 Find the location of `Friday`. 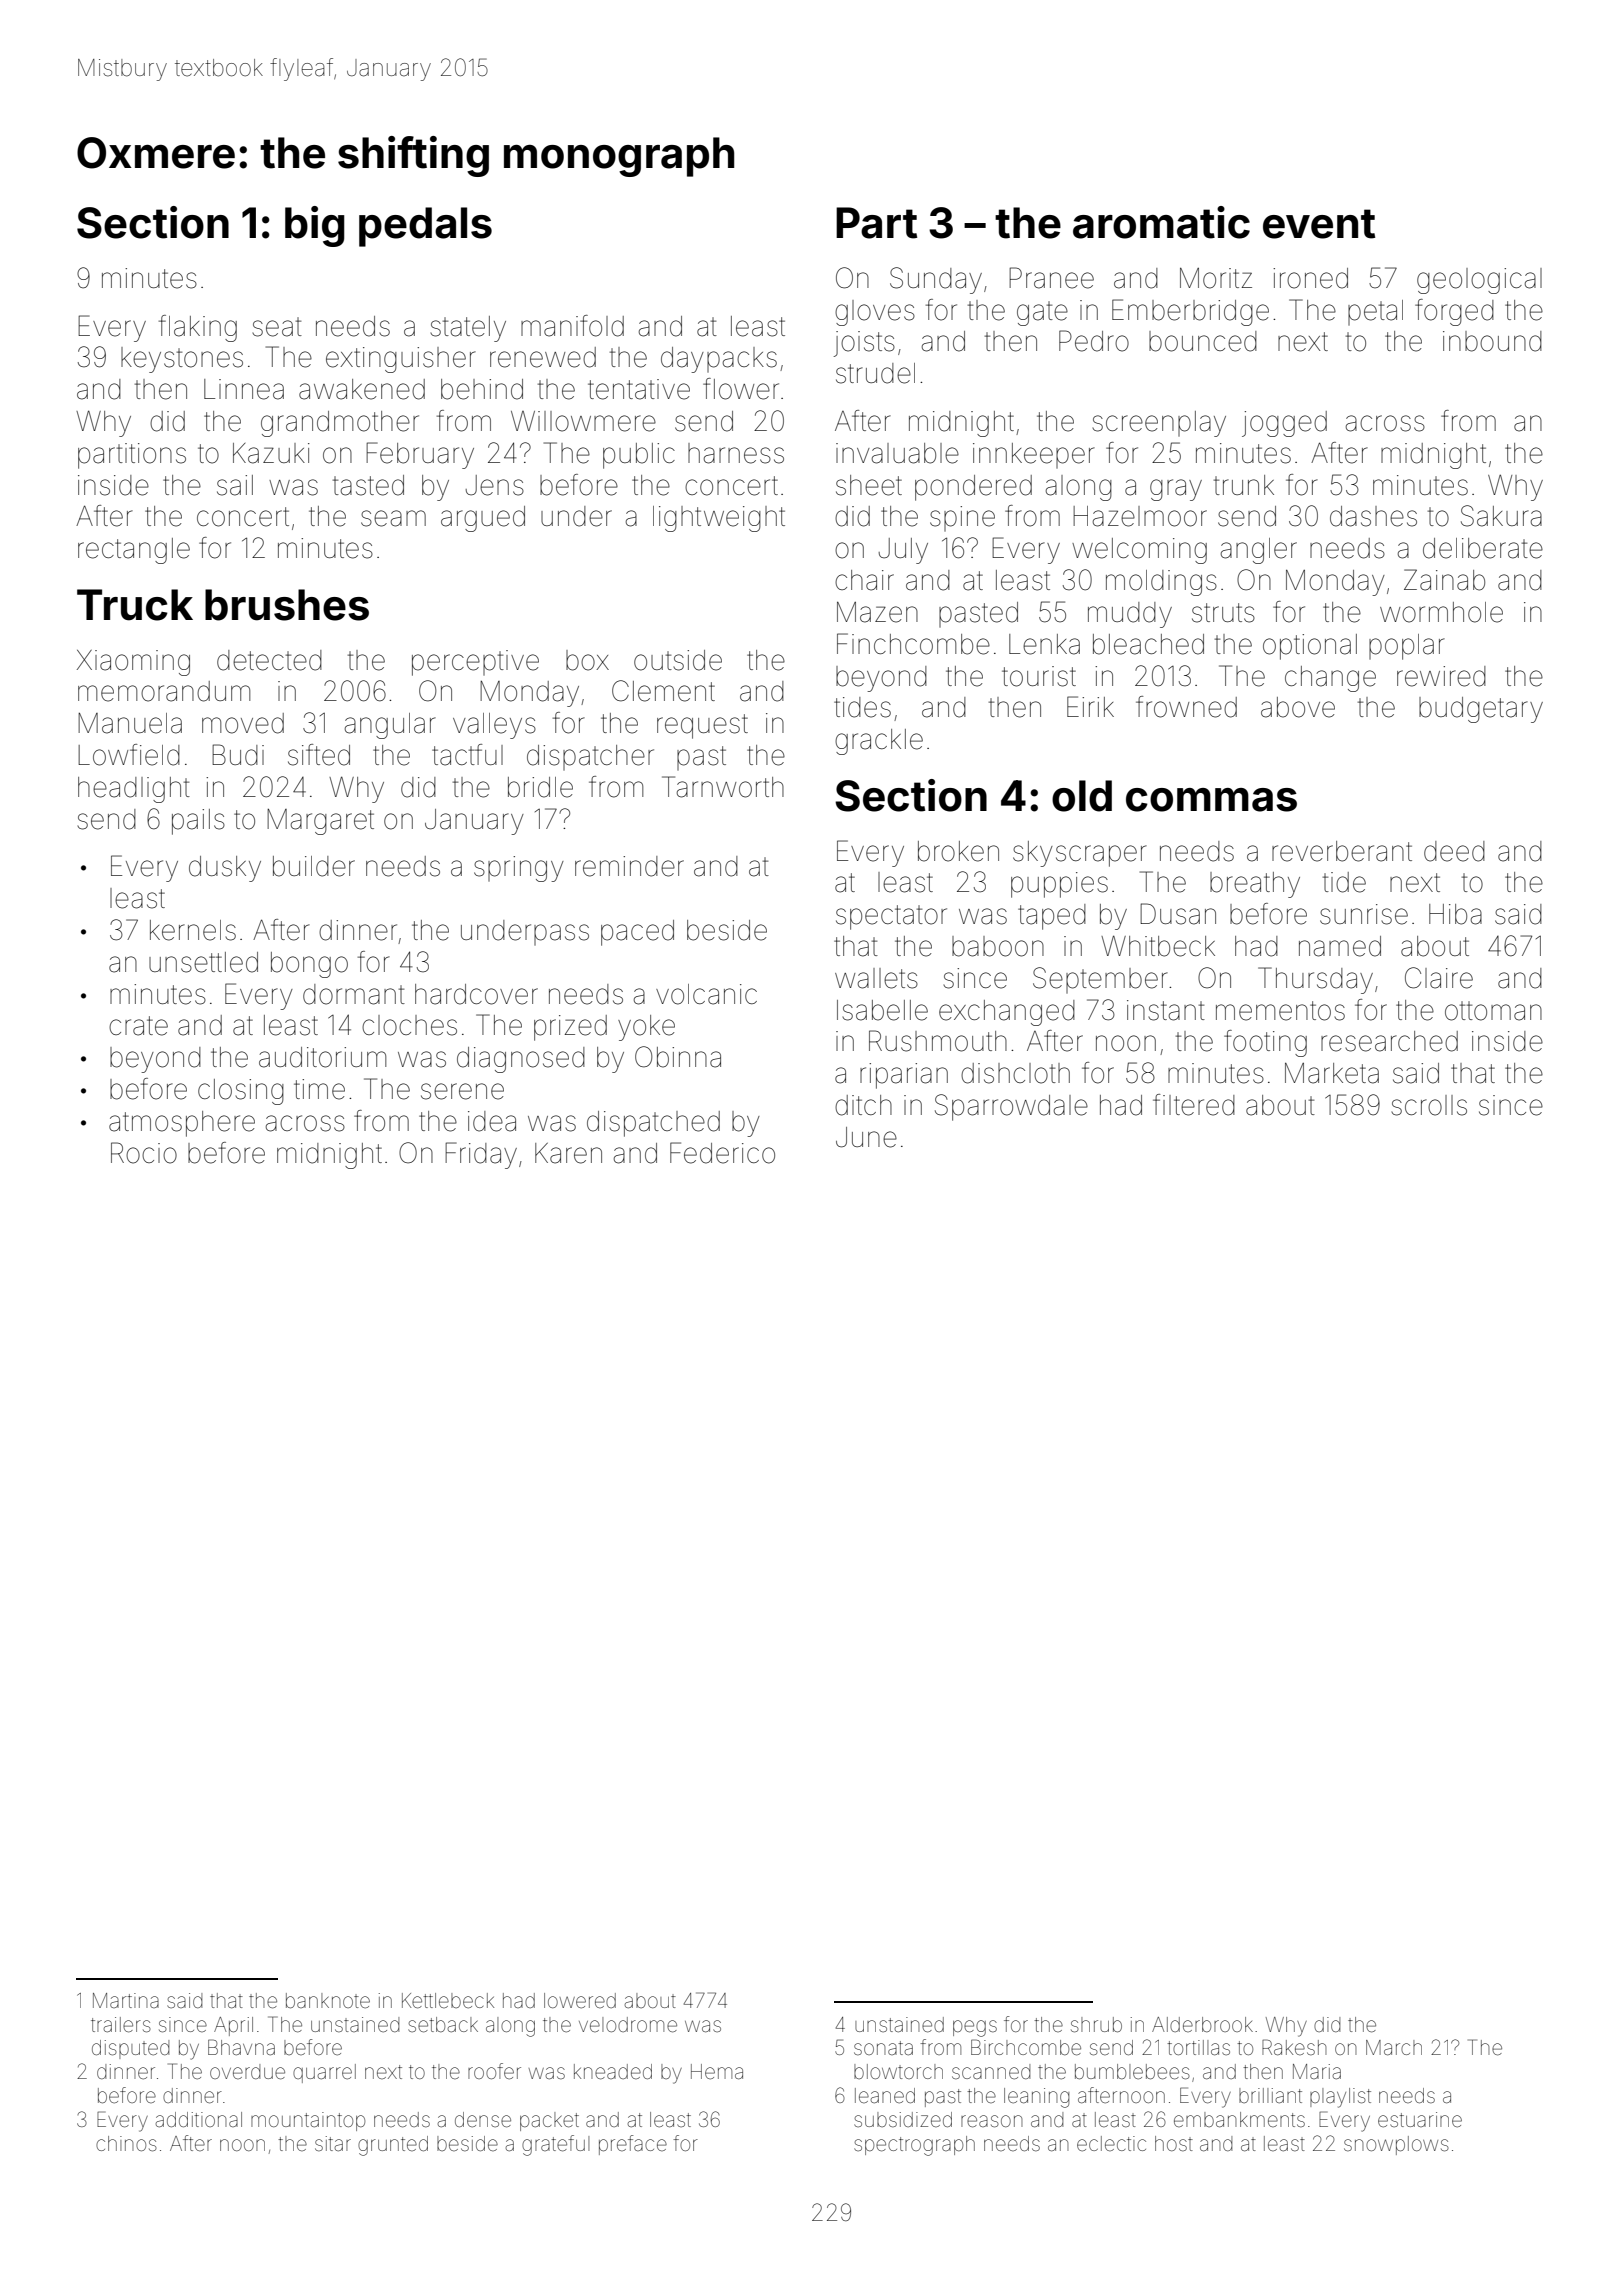

Friday is located at coordinates (481, 1155).
